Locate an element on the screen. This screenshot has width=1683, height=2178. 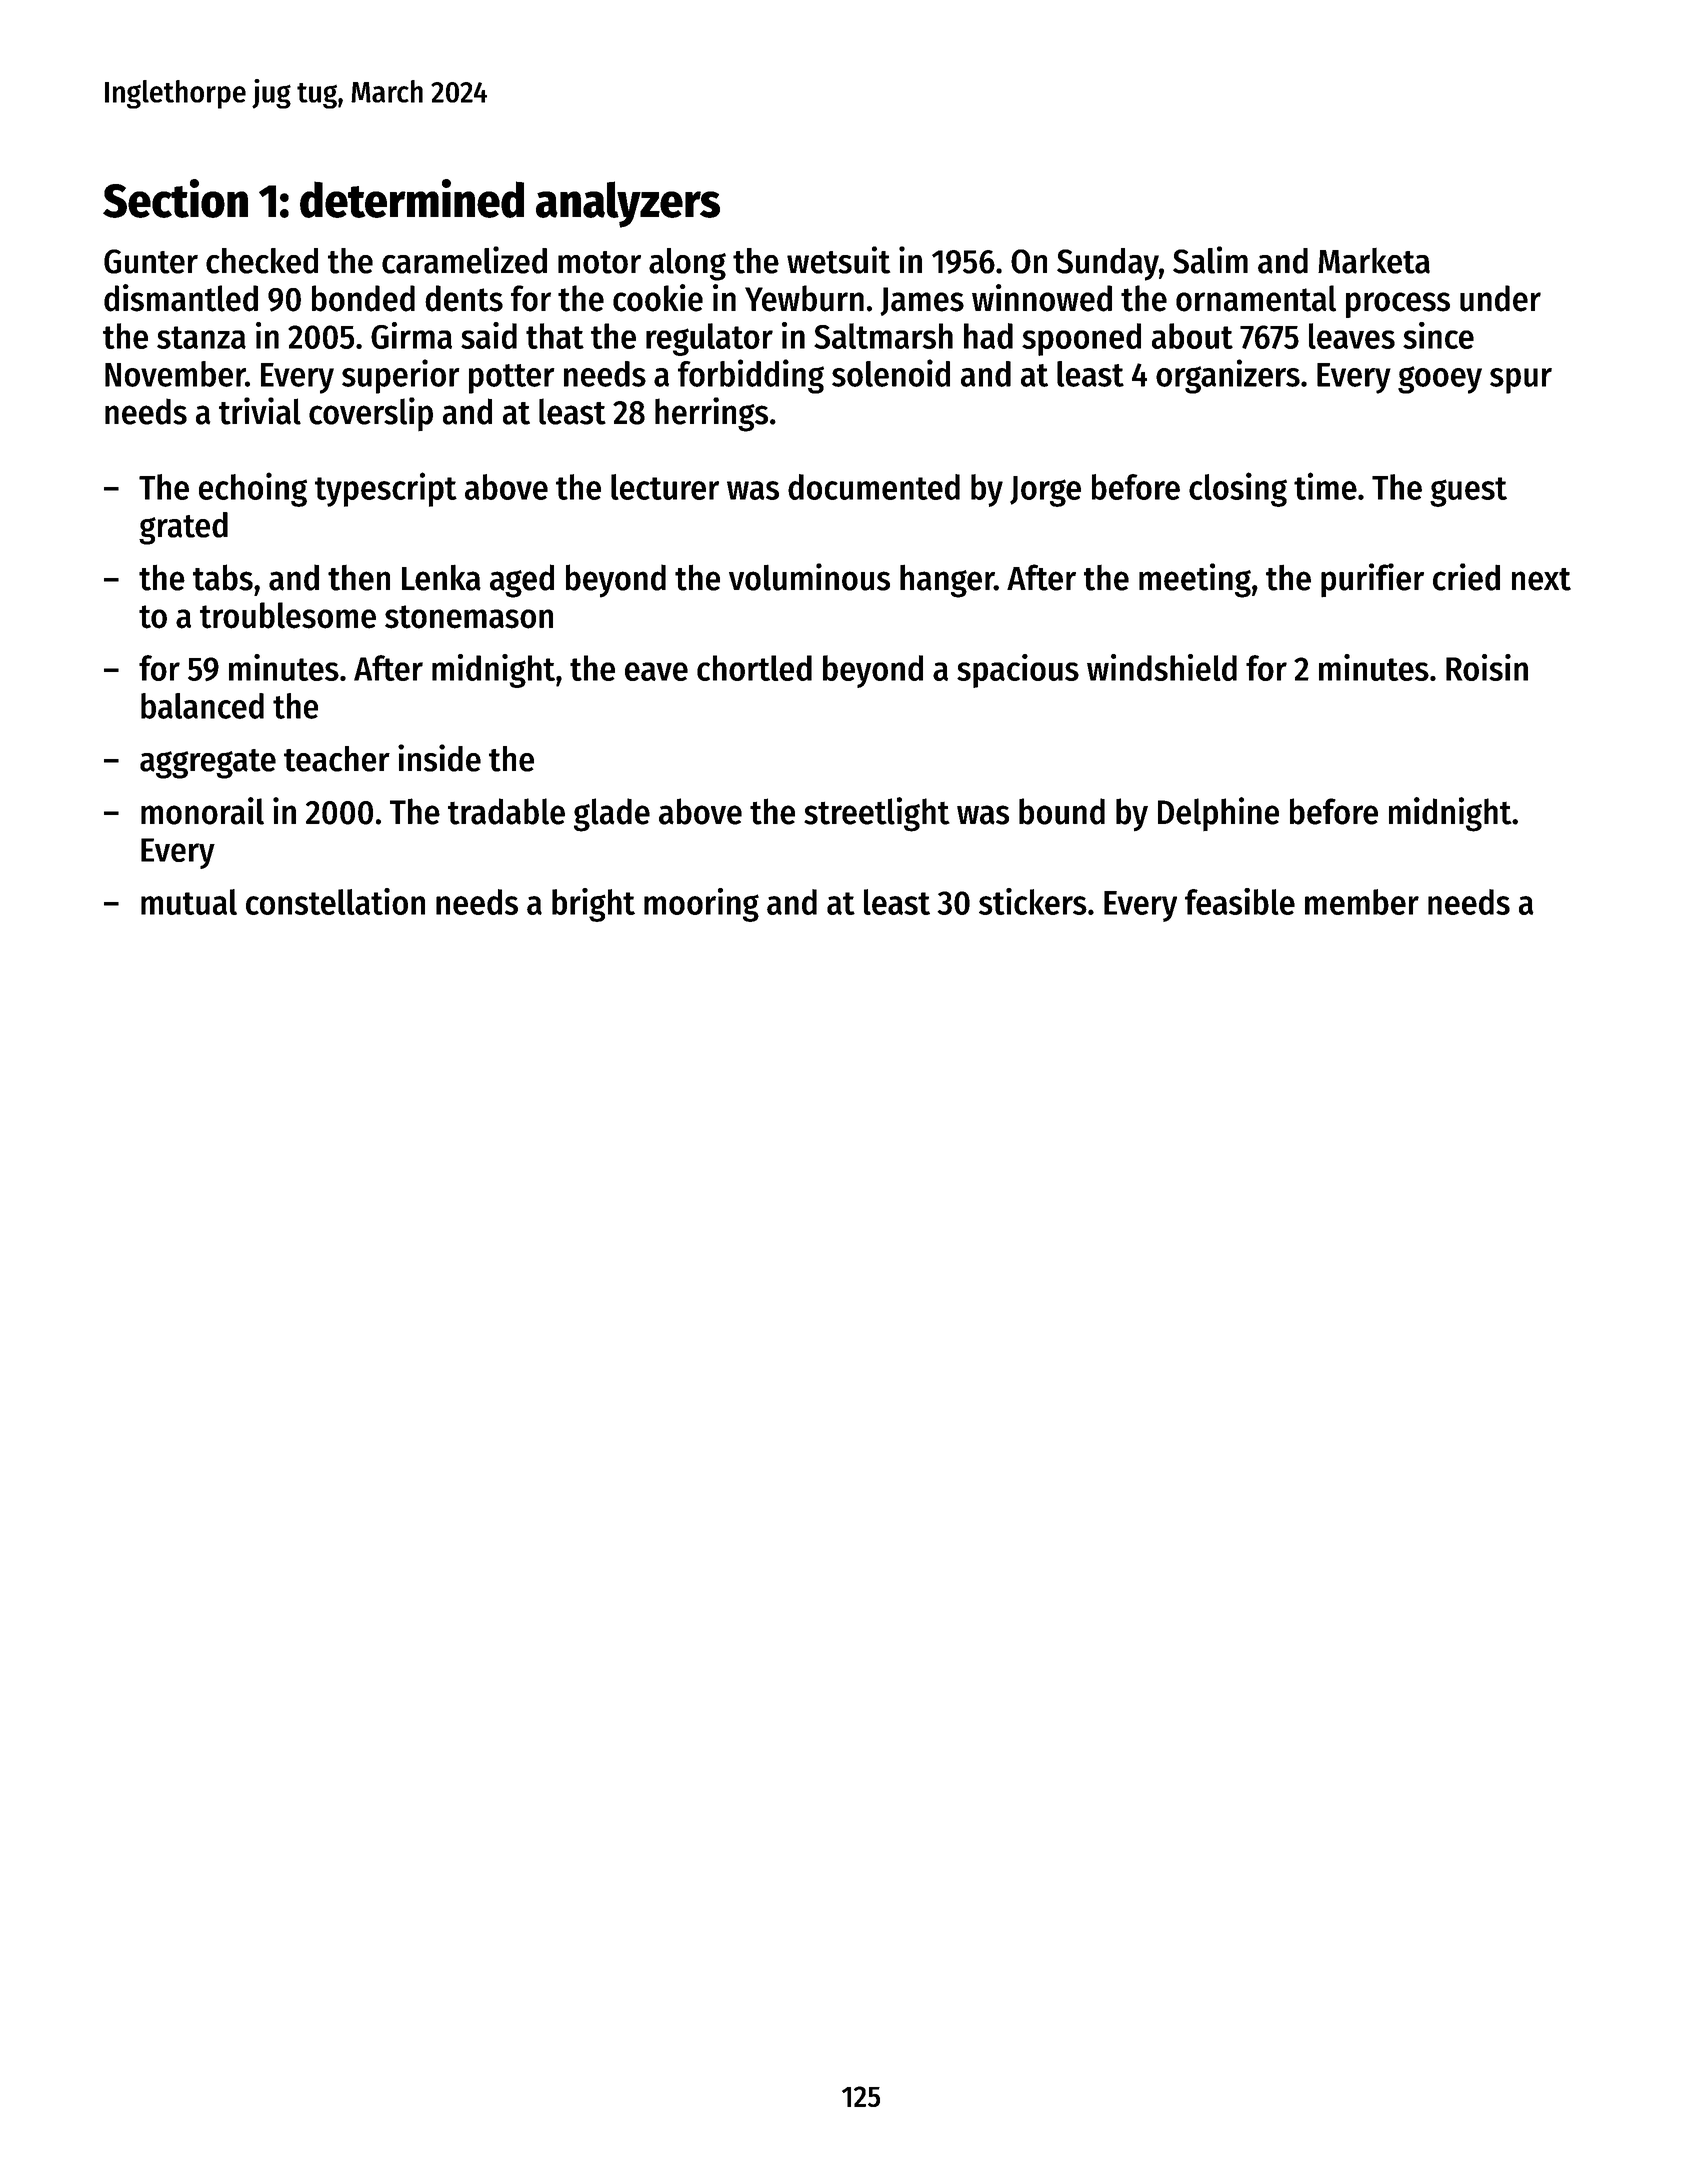
along is located at coordinates (687, 264).
